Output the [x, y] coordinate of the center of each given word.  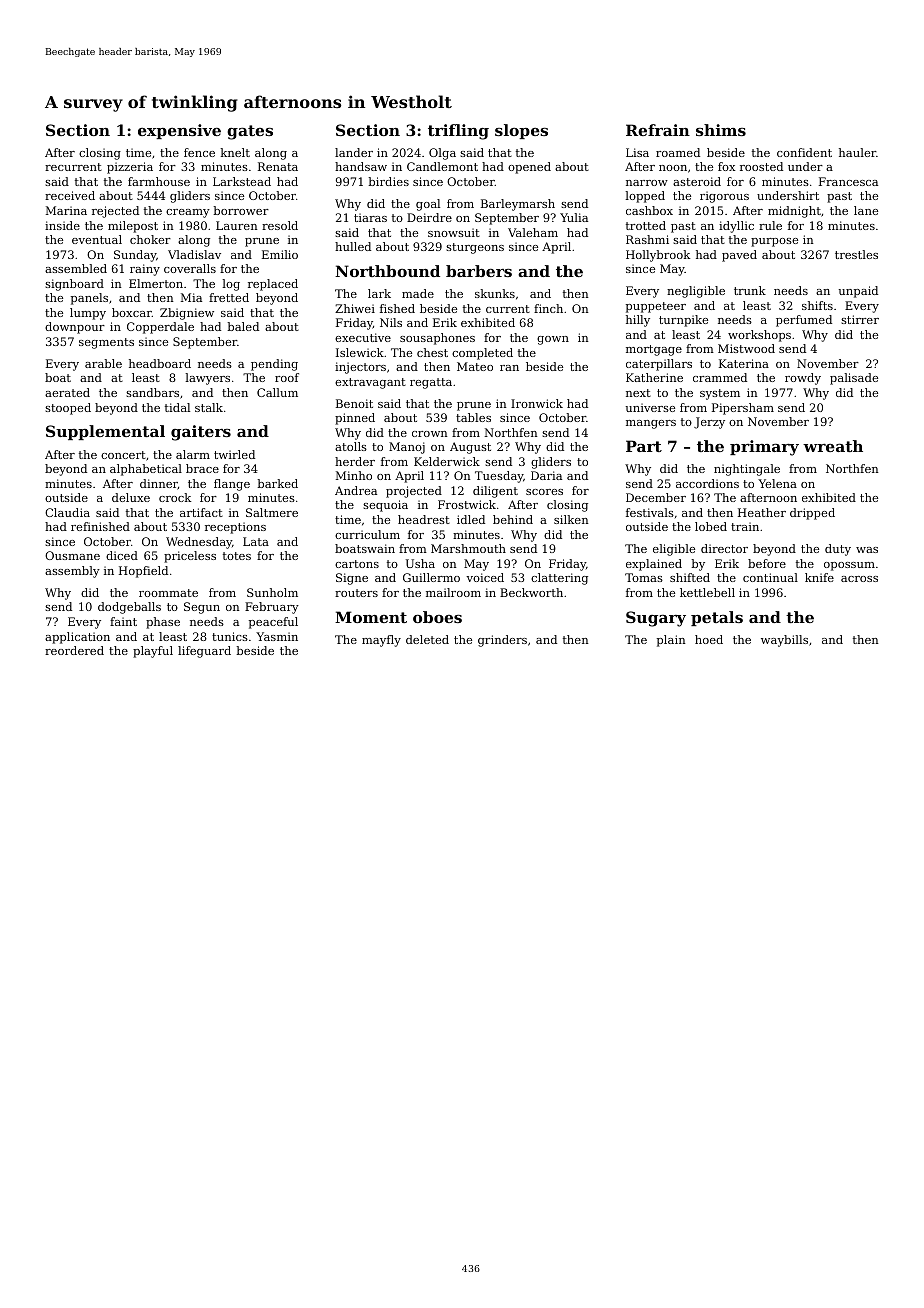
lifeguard [204, 652]
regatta [431, 383]
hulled [353, 246]
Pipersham [743, 409]
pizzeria [130, 168]
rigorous [724, 197]
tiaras [370, 217]
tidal [177, 407]
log [231, 285]
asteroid [697, 181]
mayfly [381, 641]
